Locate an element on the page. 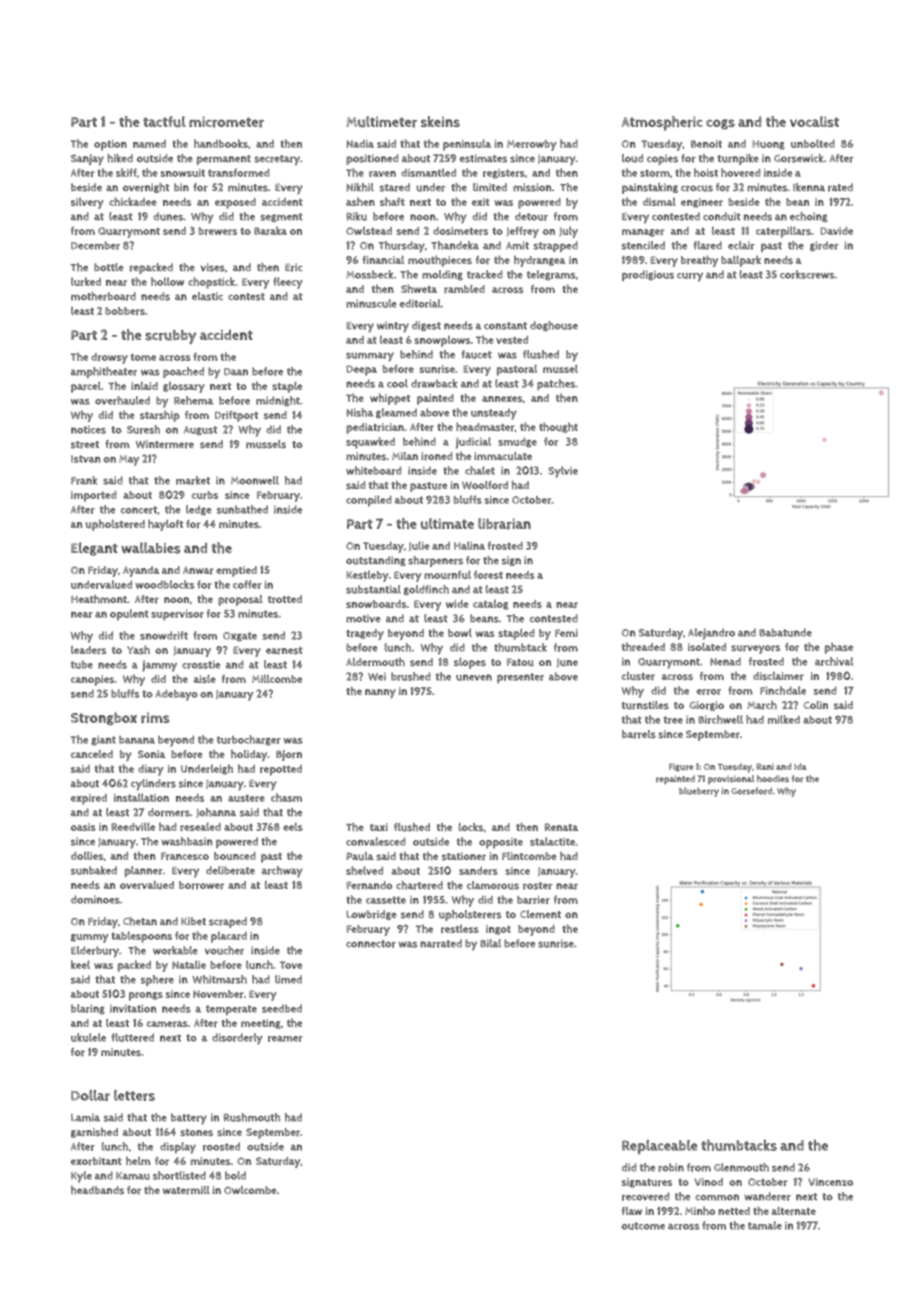 Image resolution: width=924 pixels, height=1308 pixels. girder is located at coordinates (824, 246).
